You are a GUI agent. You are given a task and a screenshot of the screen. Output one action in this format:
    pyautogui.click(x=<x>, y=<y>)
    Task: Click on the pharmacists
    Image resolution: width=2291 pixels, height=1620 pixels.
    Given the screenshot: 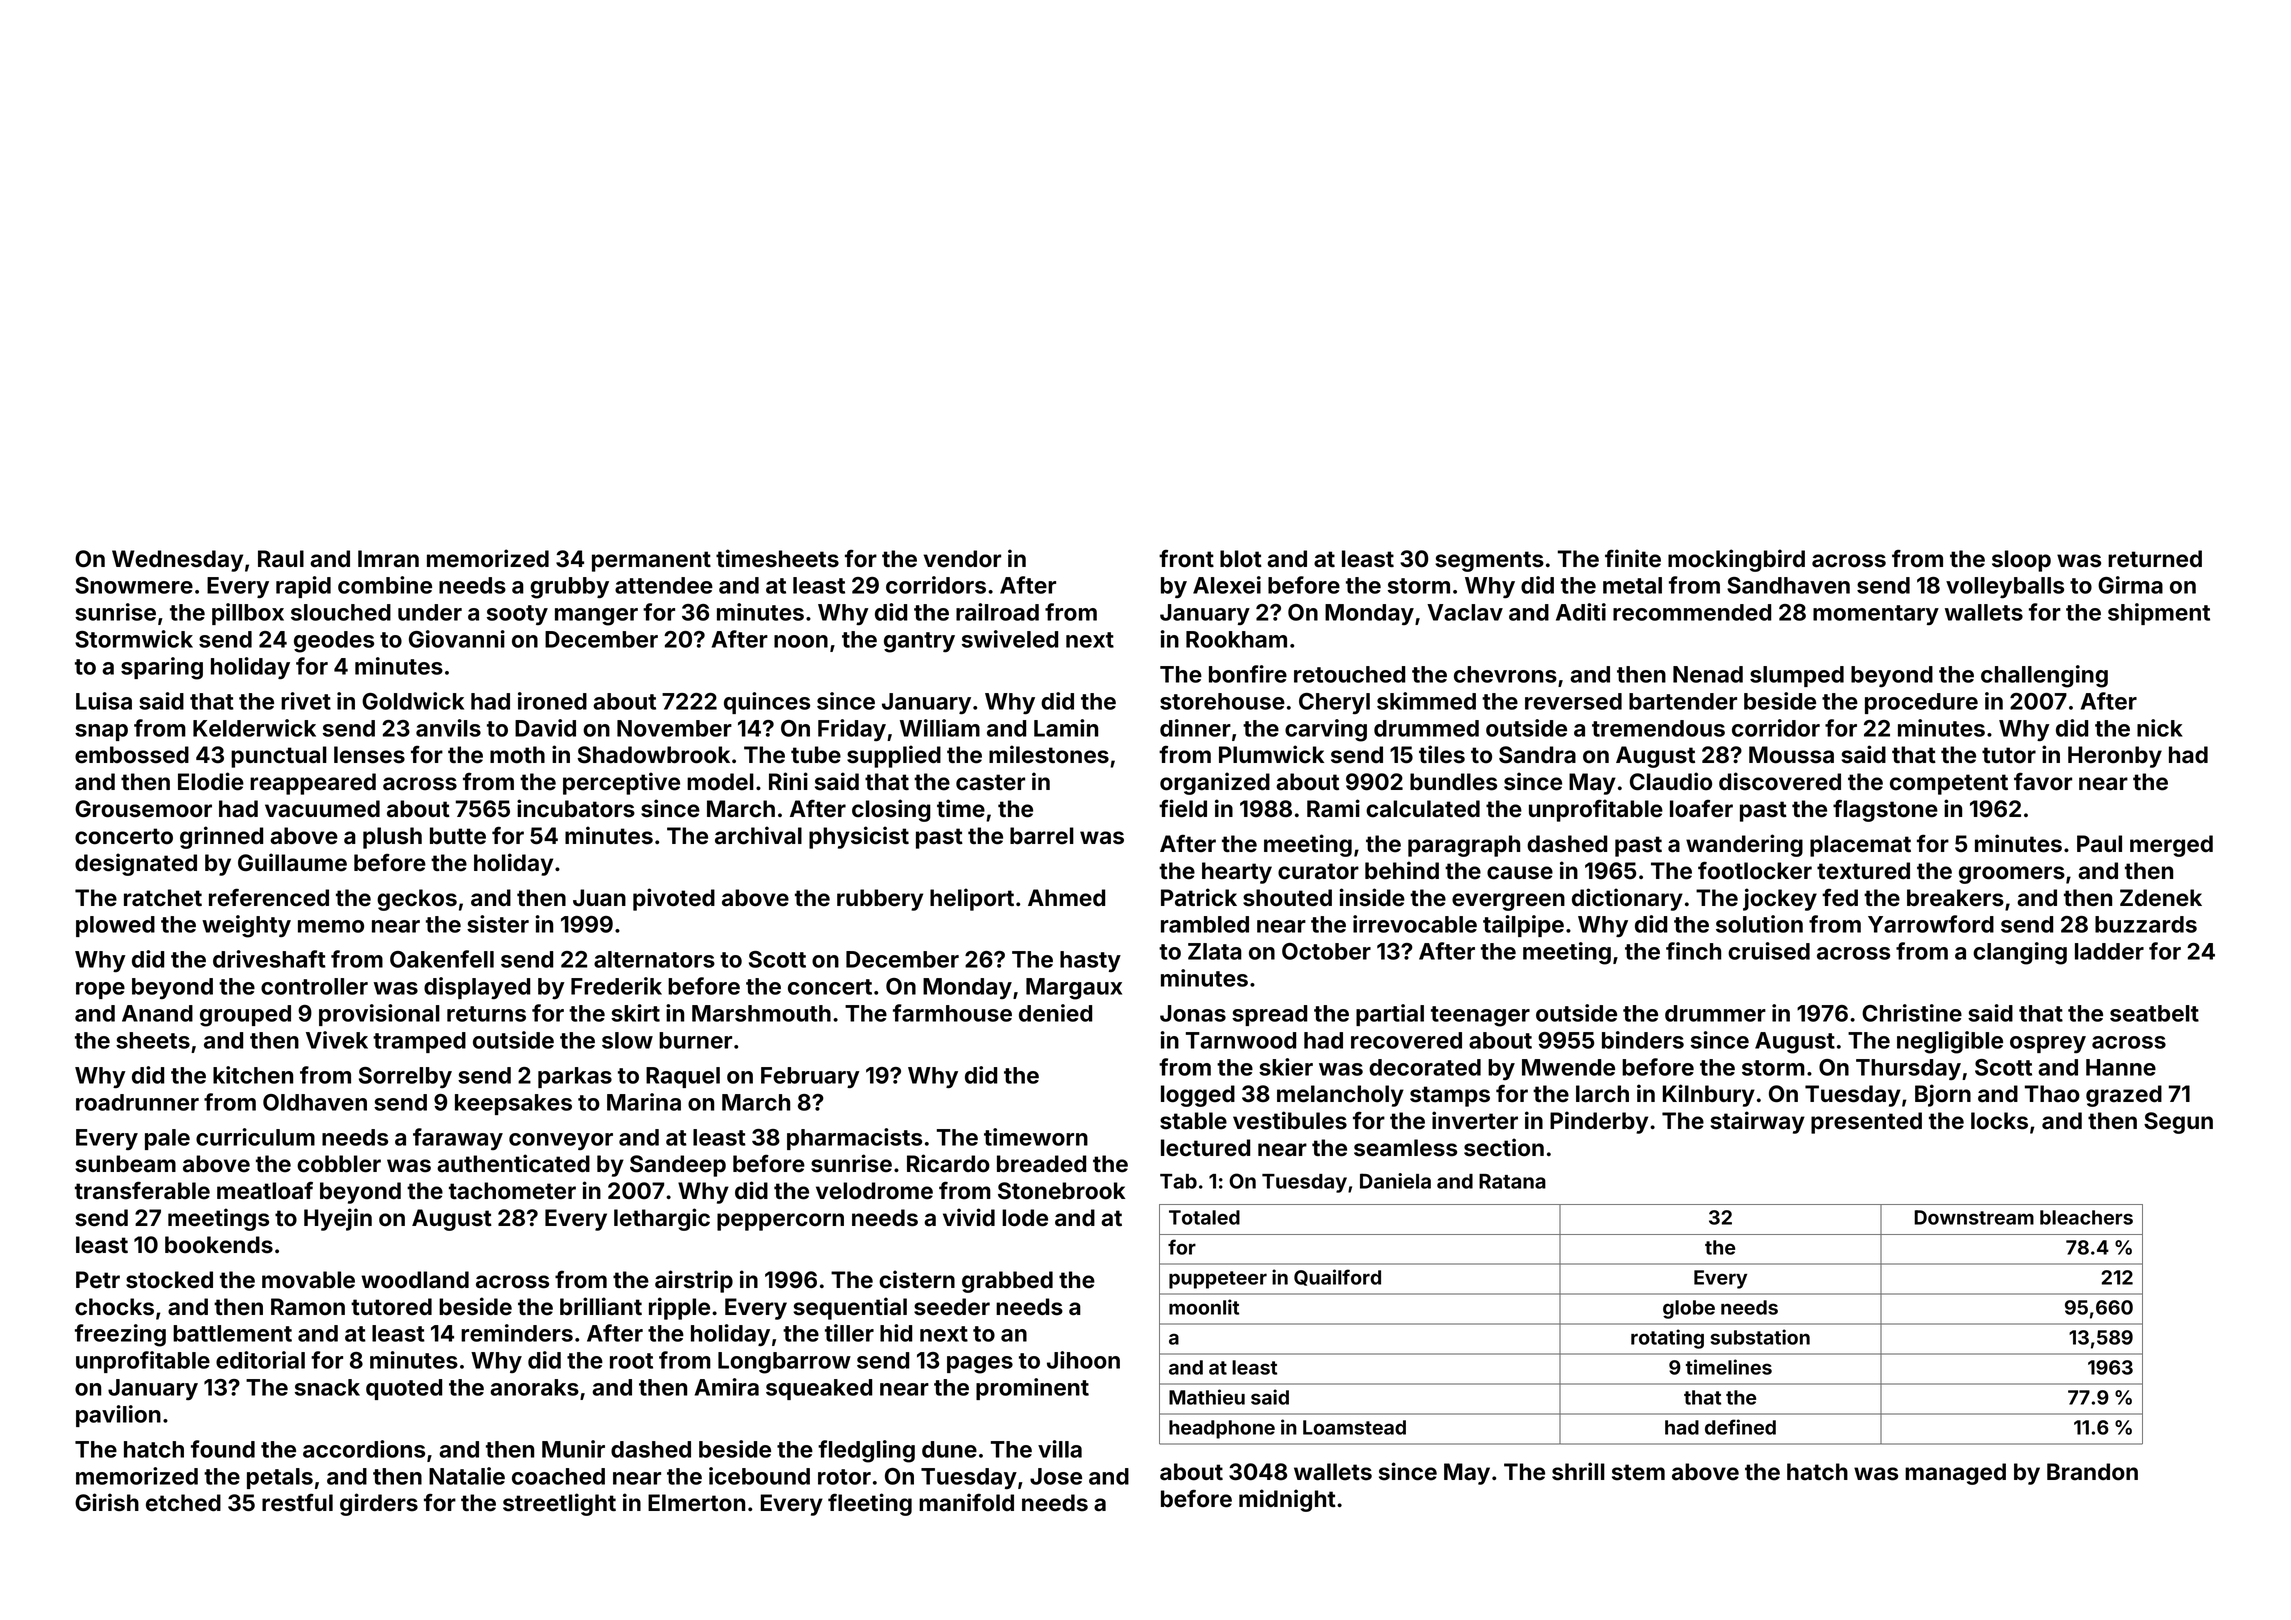 What is the action you would take?
    pyautogui.click(x=854, y=1139)
